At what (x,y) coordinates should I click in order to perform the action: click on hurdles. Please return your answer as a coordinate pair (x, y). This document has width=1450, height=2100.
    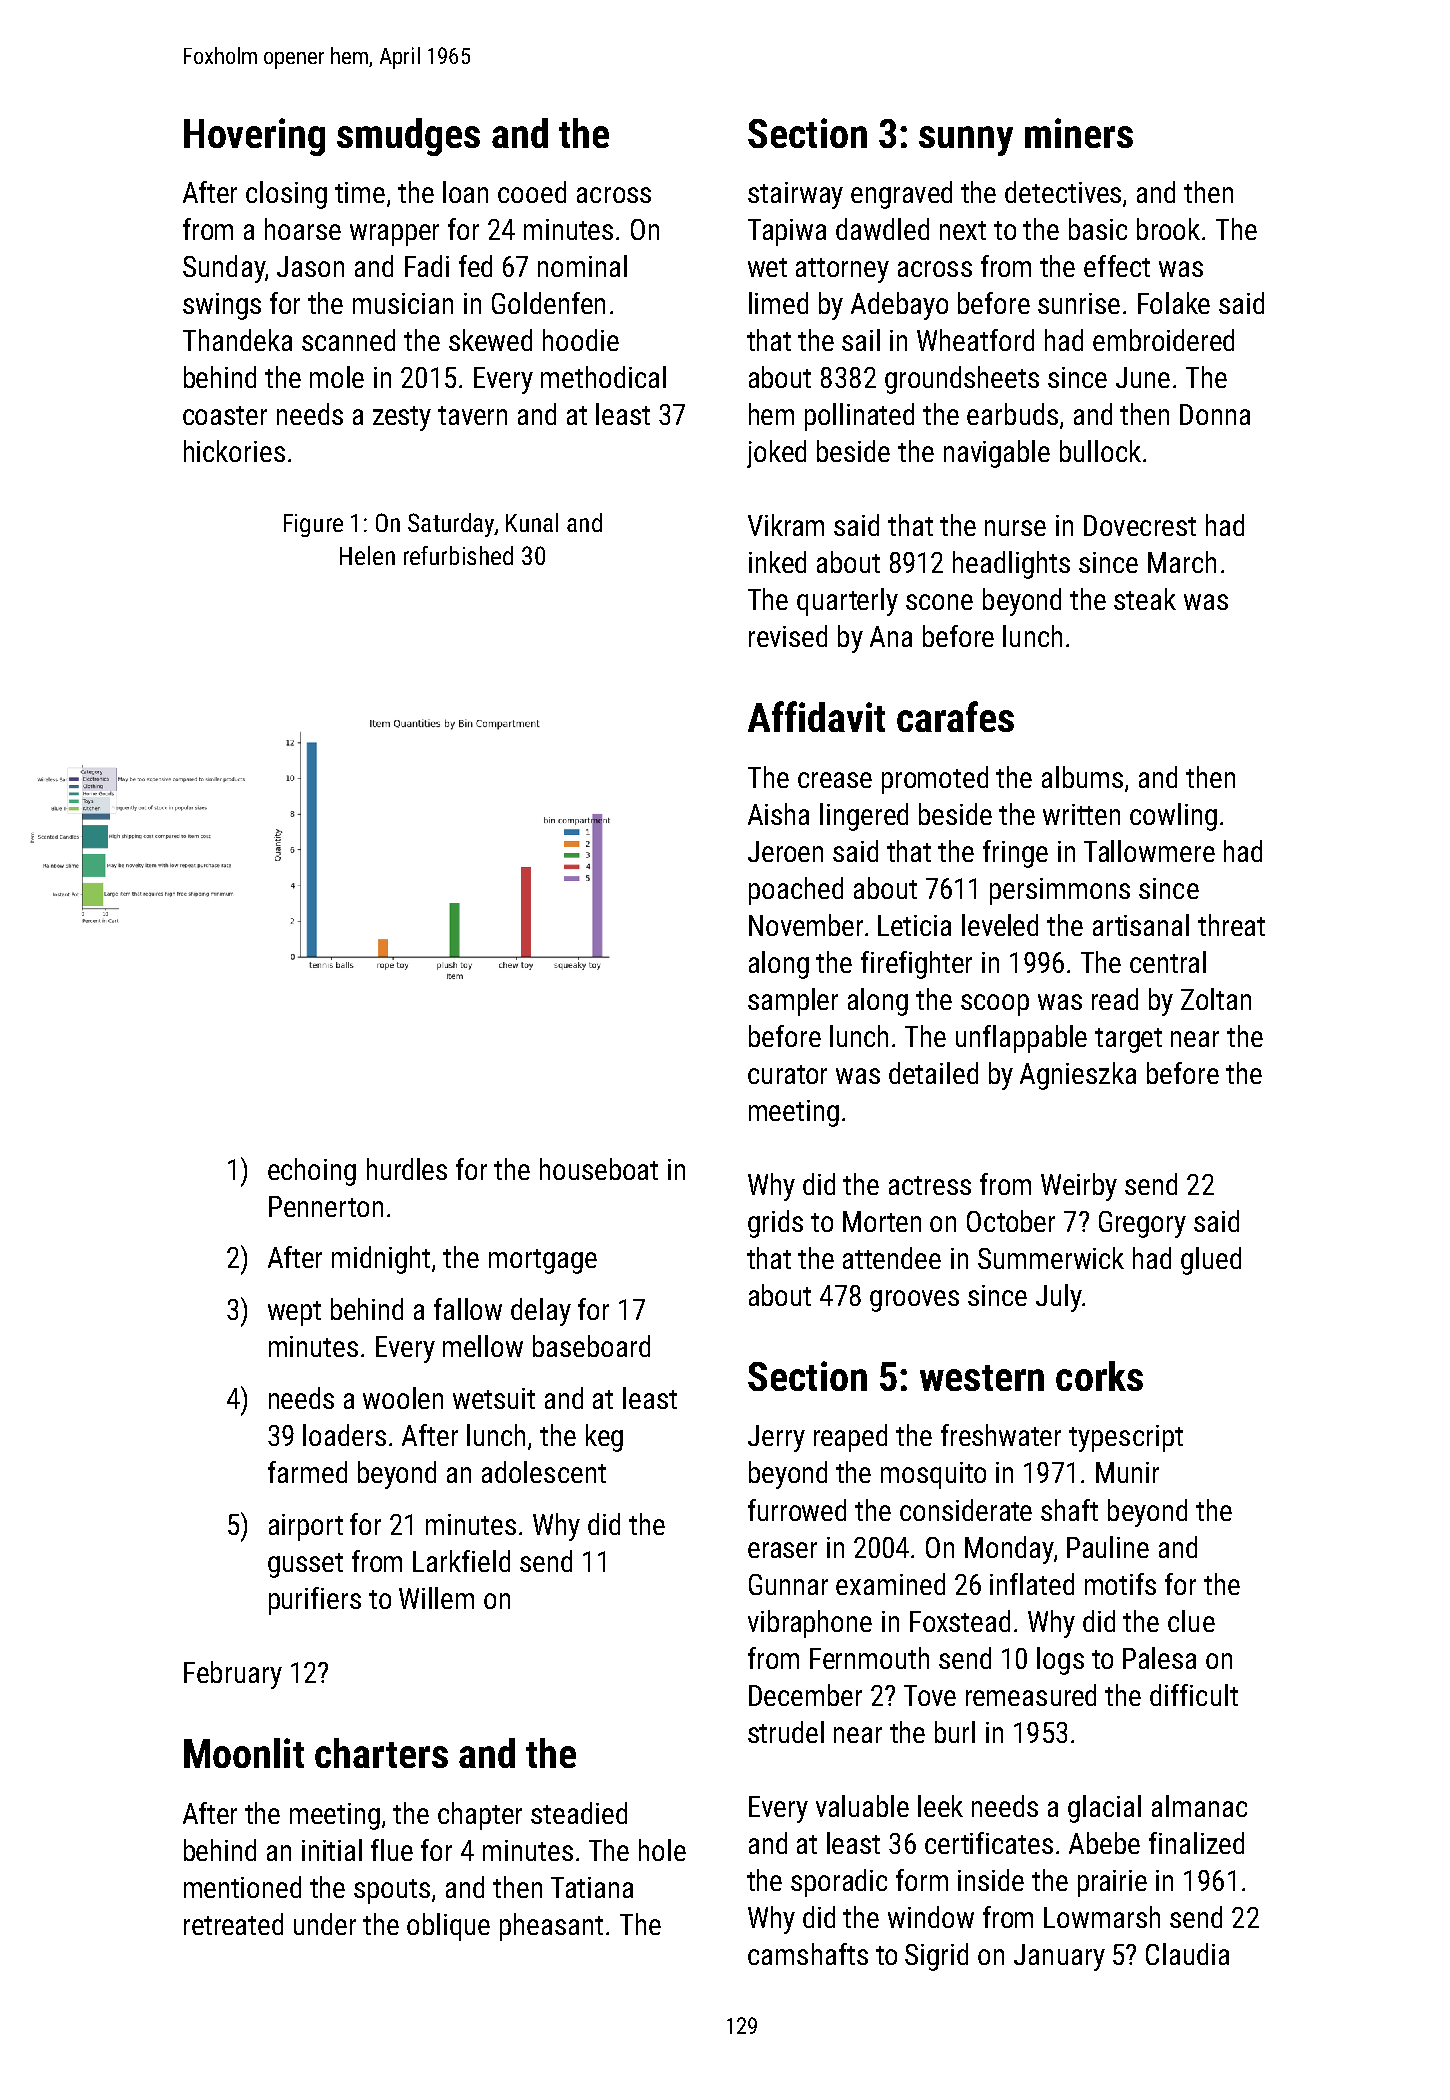
    Looking at the image, I should click on (407, 1169).
